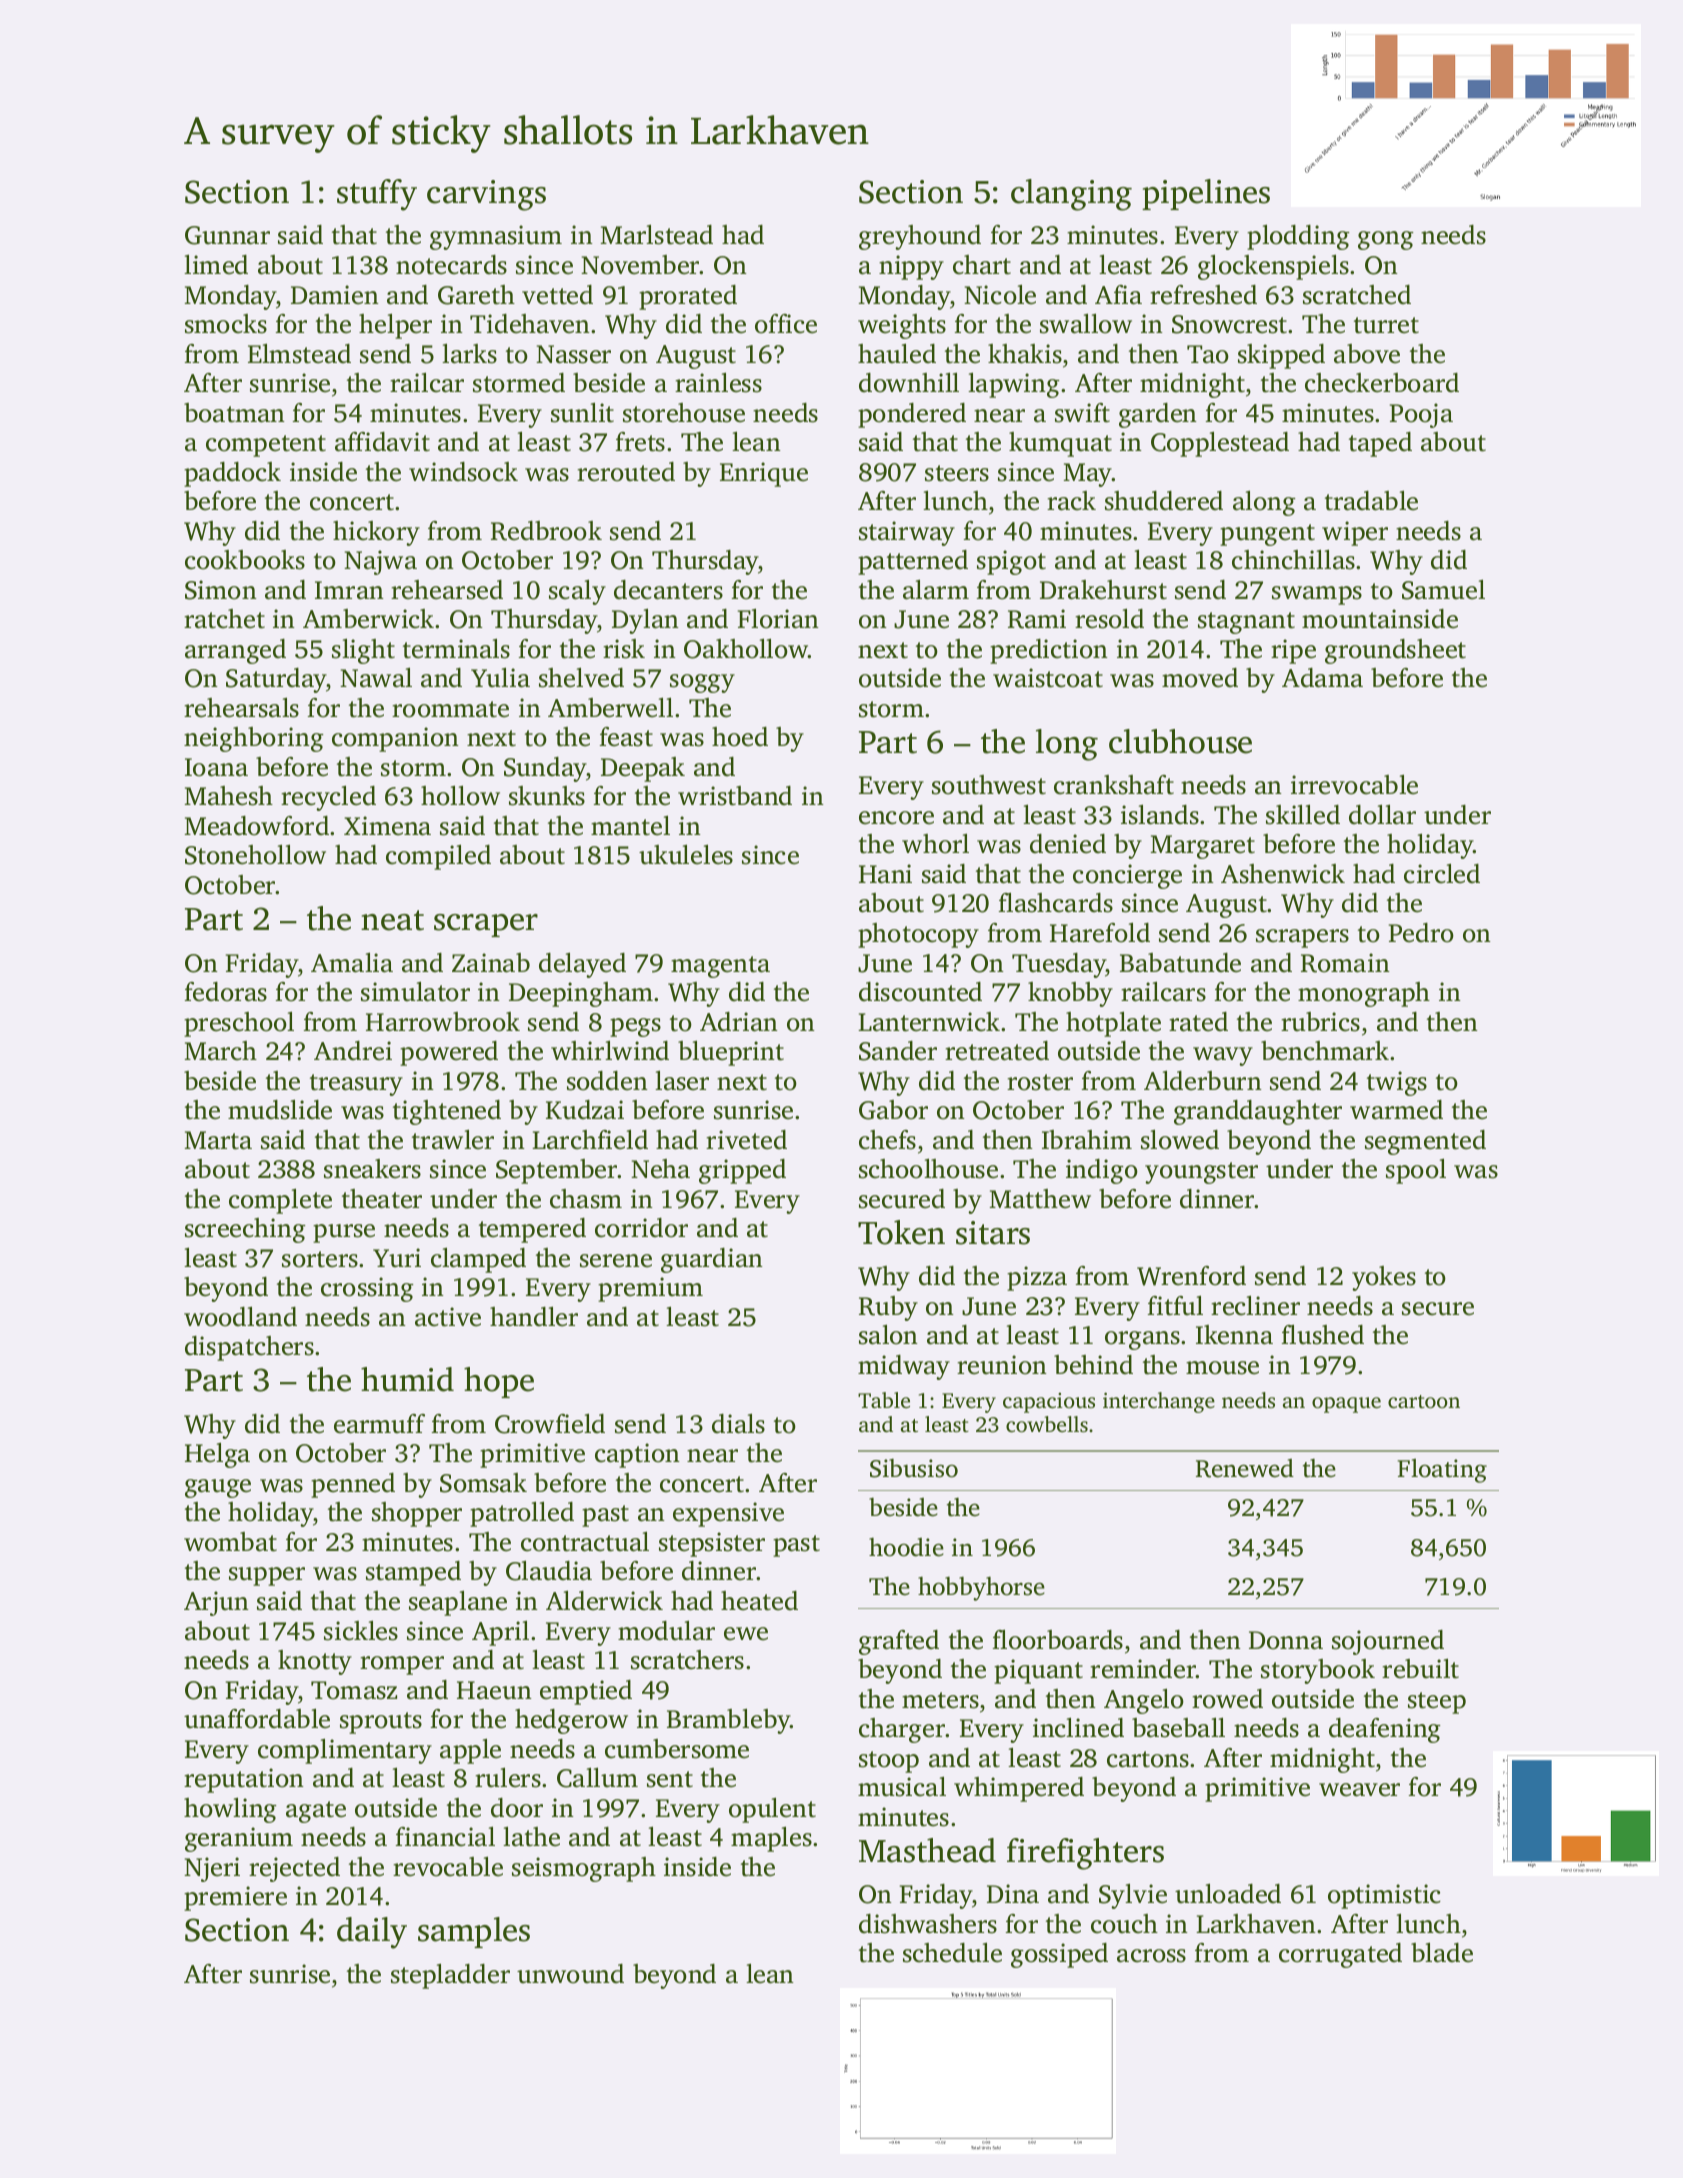 This screenshot has width=1683, height=2178. I want to click on schoolhouse, so click(928, 1168).
